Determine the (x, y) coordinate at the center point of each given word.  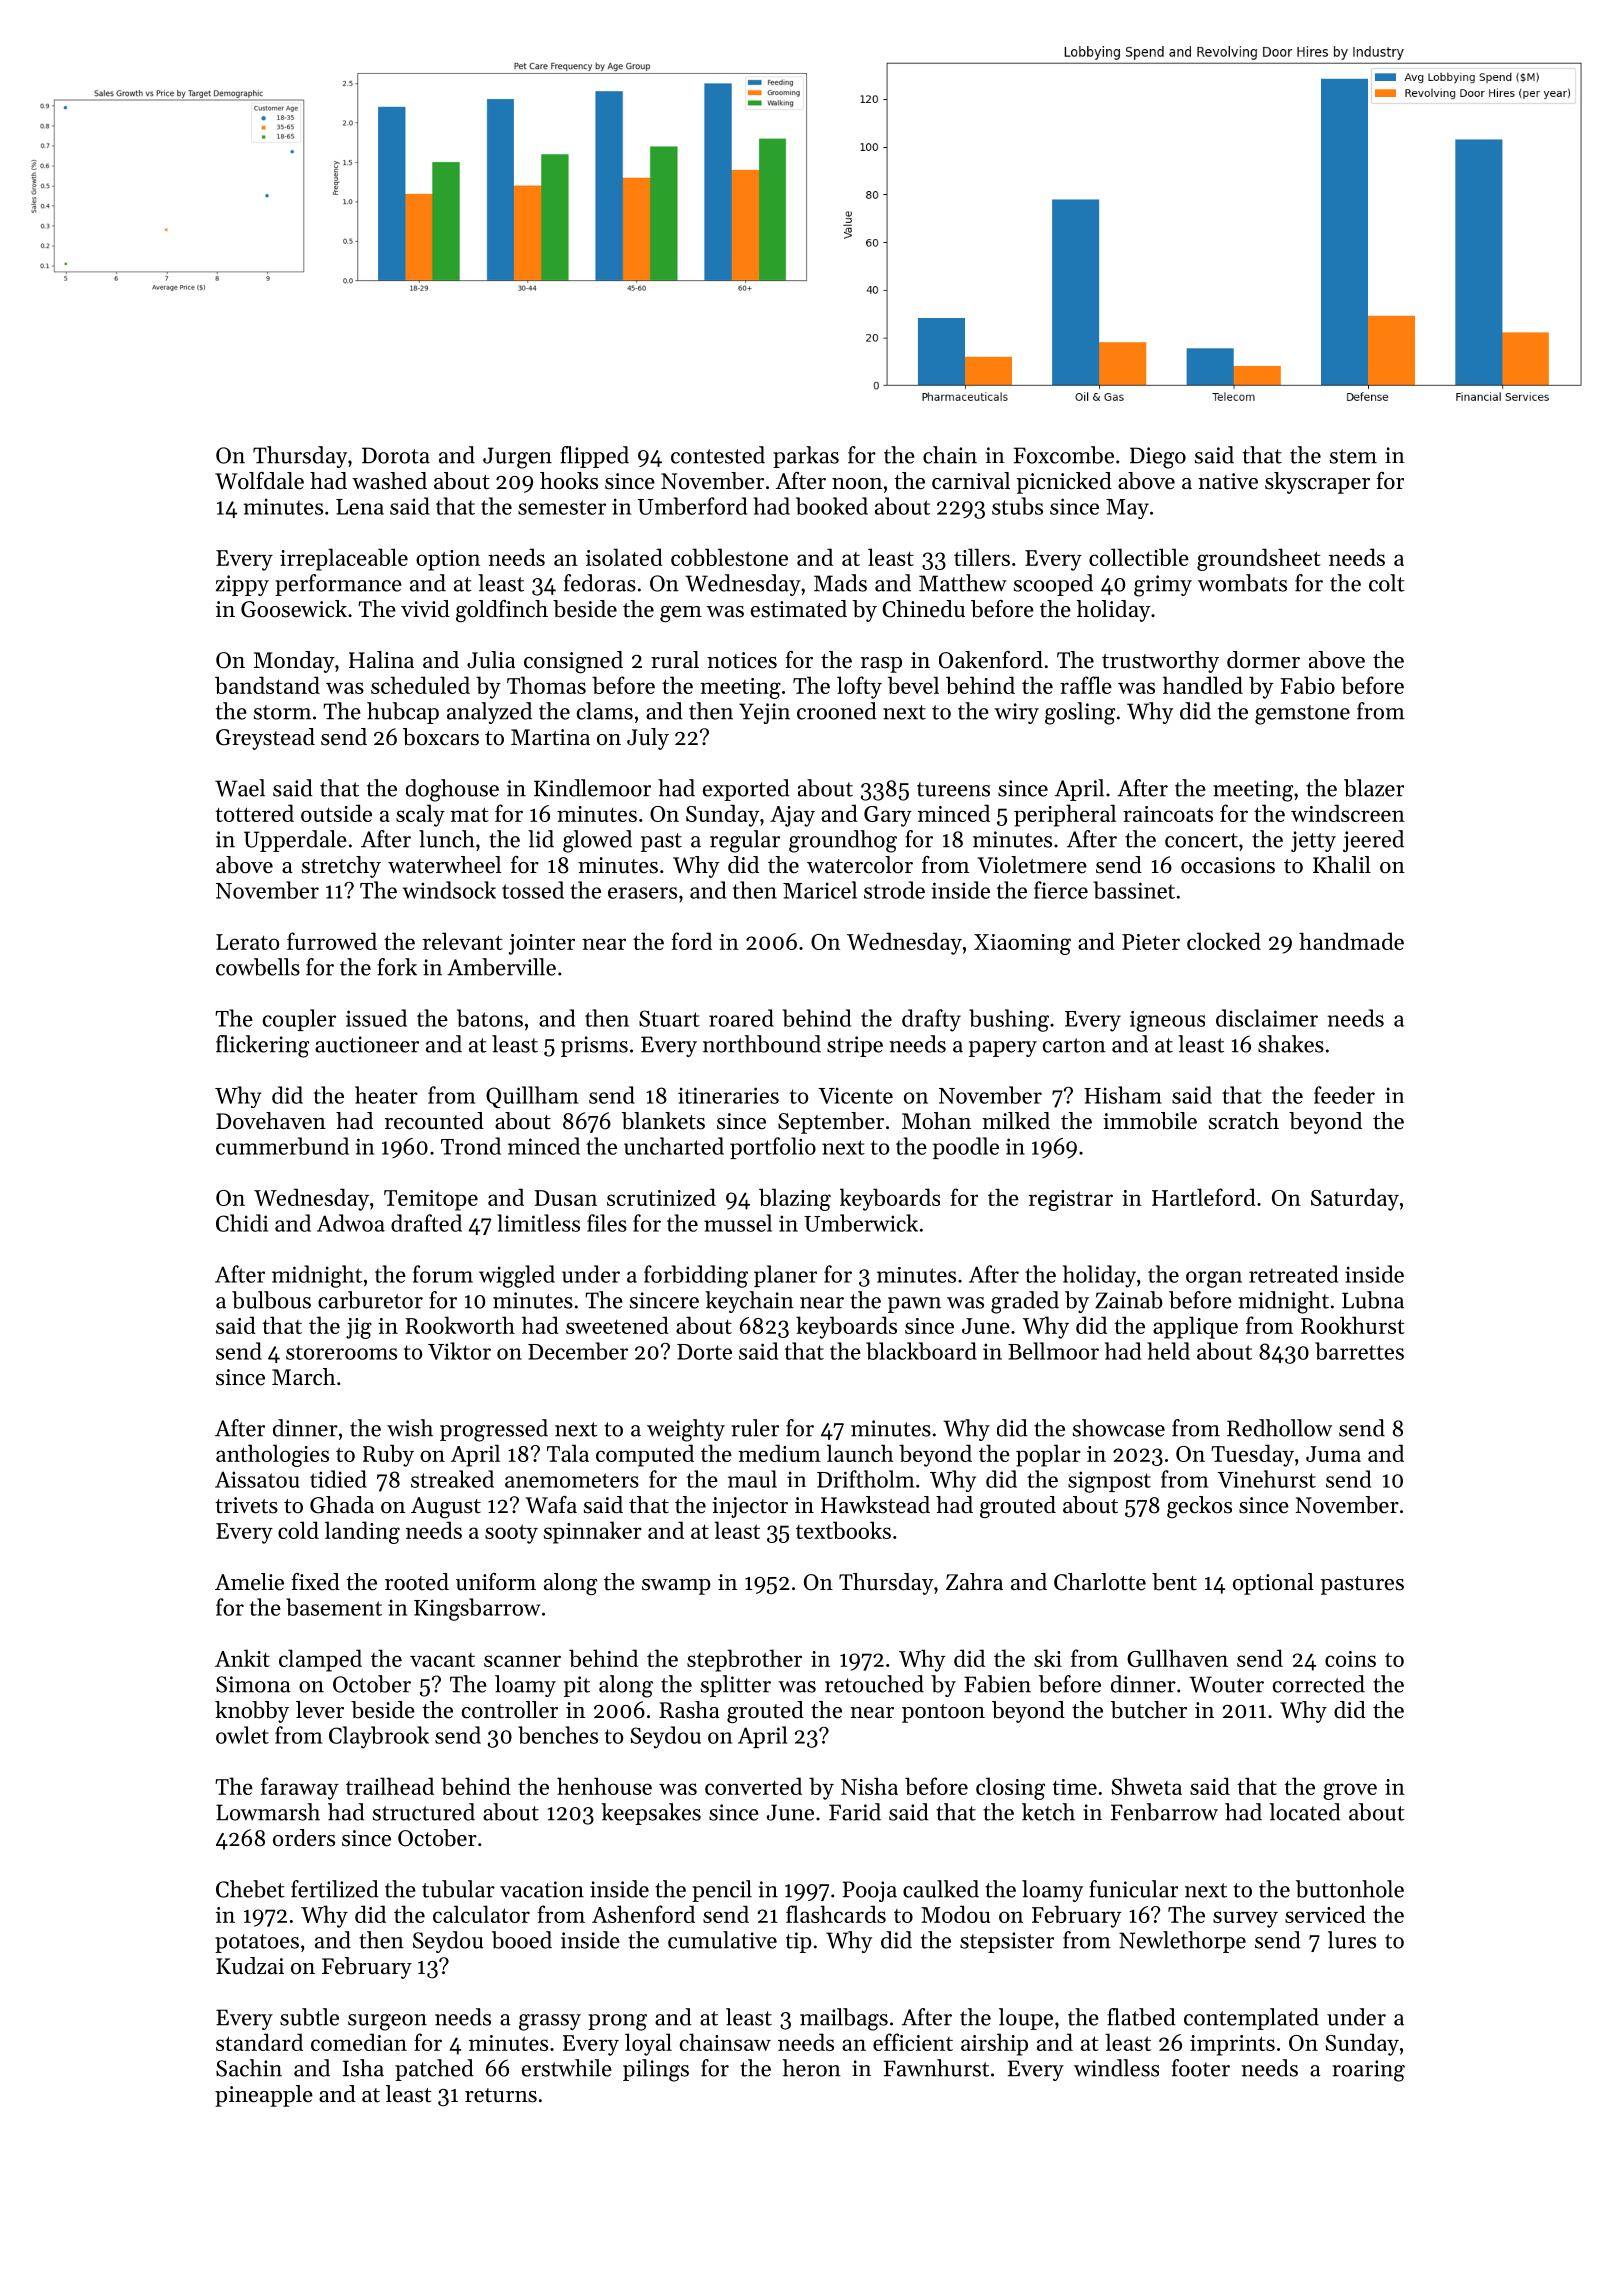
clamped (320, 1660)
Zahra (974, 1581)
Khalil (1342, 864)
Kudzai (250, 1966)
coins (1350, 1659)
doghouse (452, 790)
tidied (338, 1479)
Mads (840, 583)
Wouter (1226, 1684)
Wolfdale (259, 481)
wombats (1242, 583)
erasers (642, 893)
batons (490, 1018)
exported (746, 790)
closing (1010, 1788)
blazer (1374, 788)
